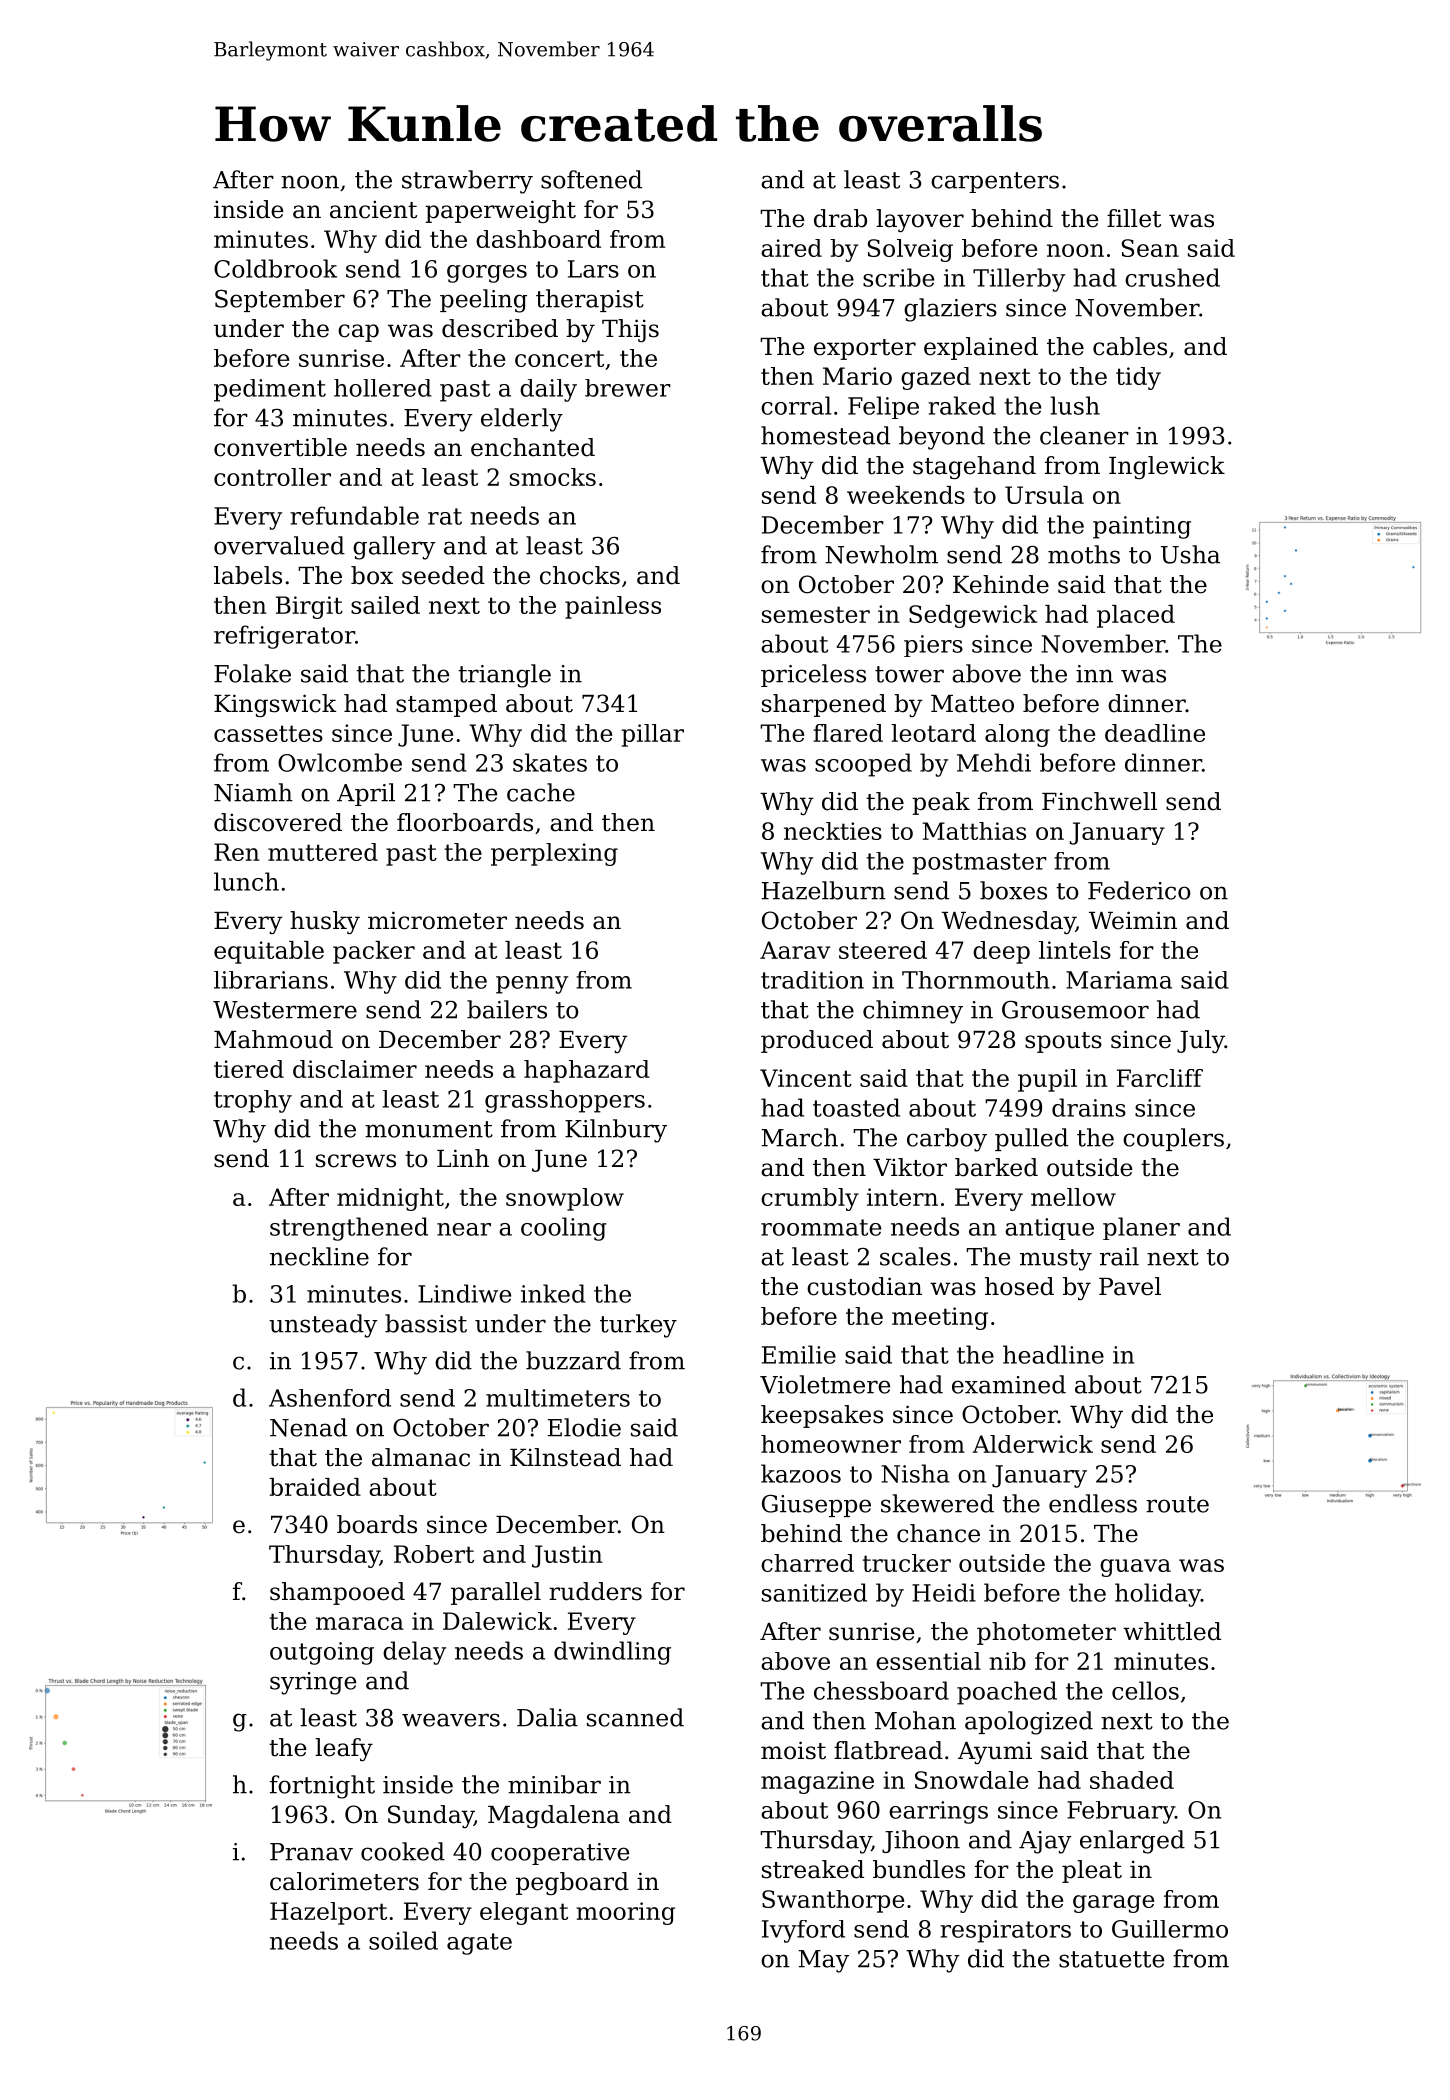  Describe the element at coordinates (373, 209) in the screenshot. I see `ancient` at that location.
